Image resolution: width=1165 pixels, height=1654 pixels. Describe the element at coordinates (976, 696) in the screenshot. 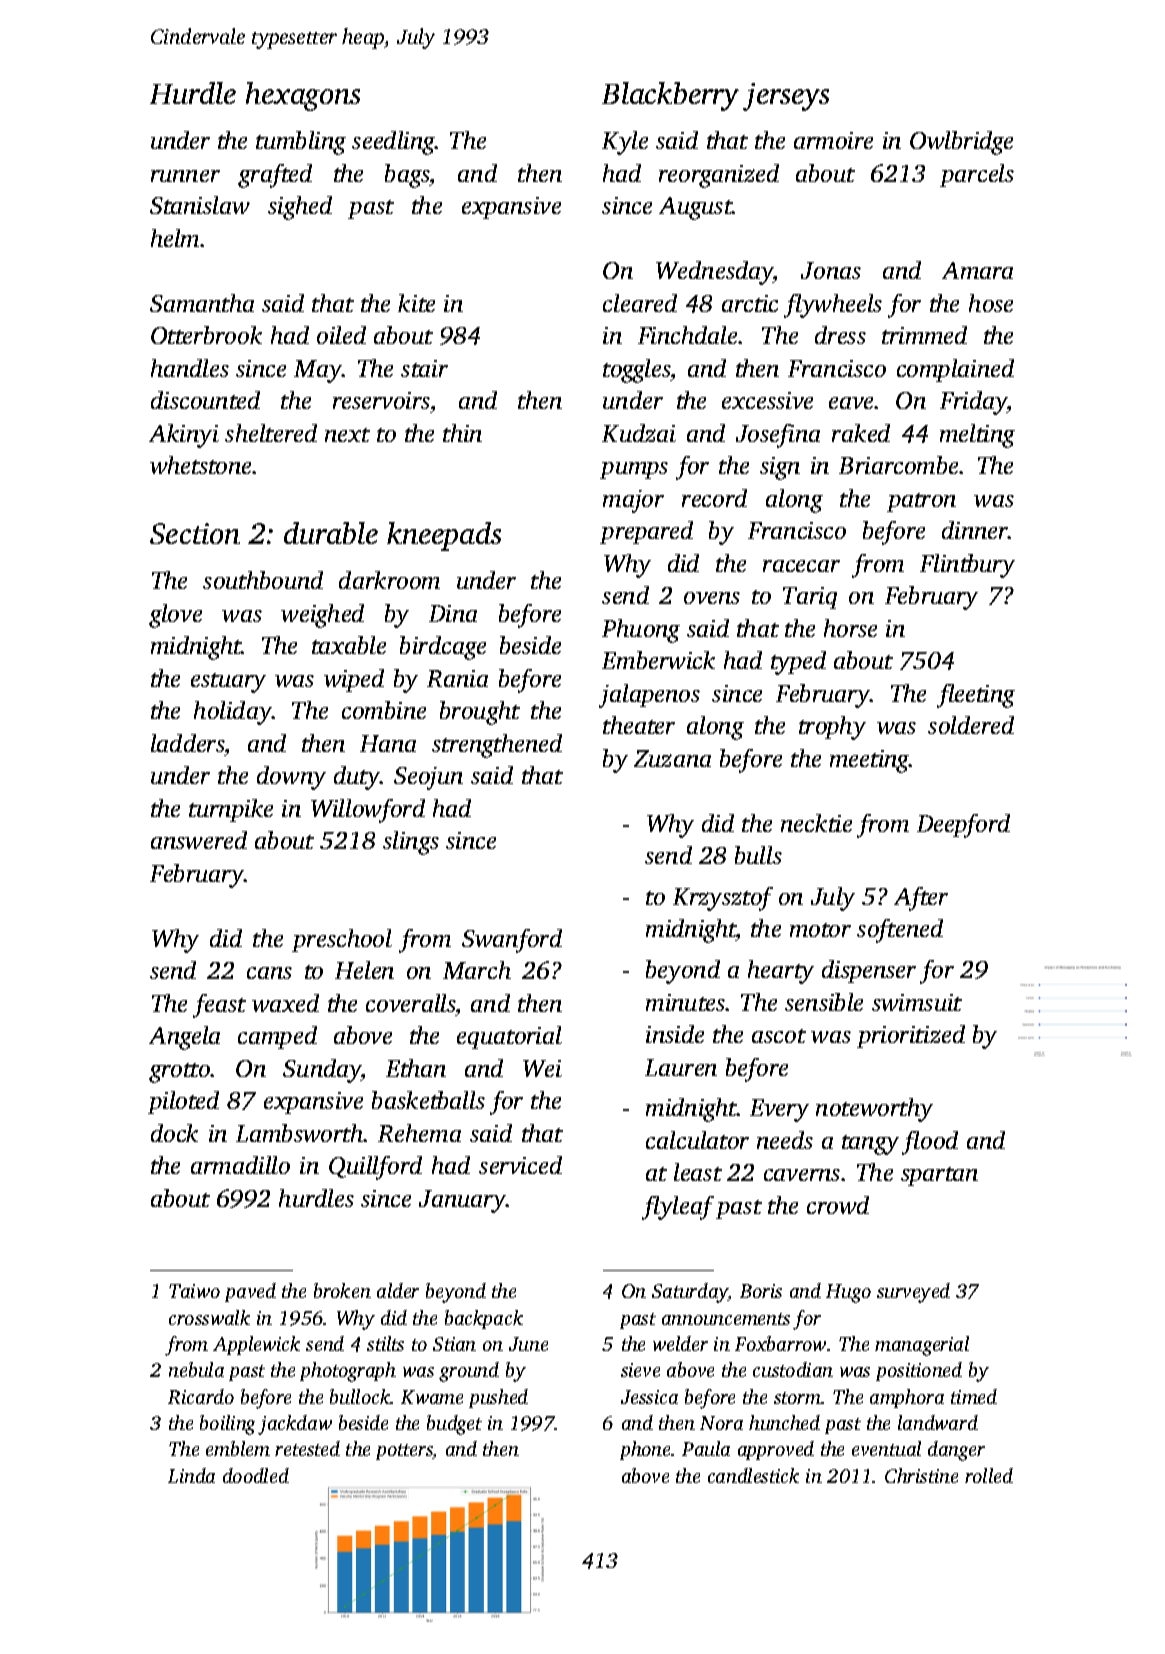

I see `fleeting` at that location.
